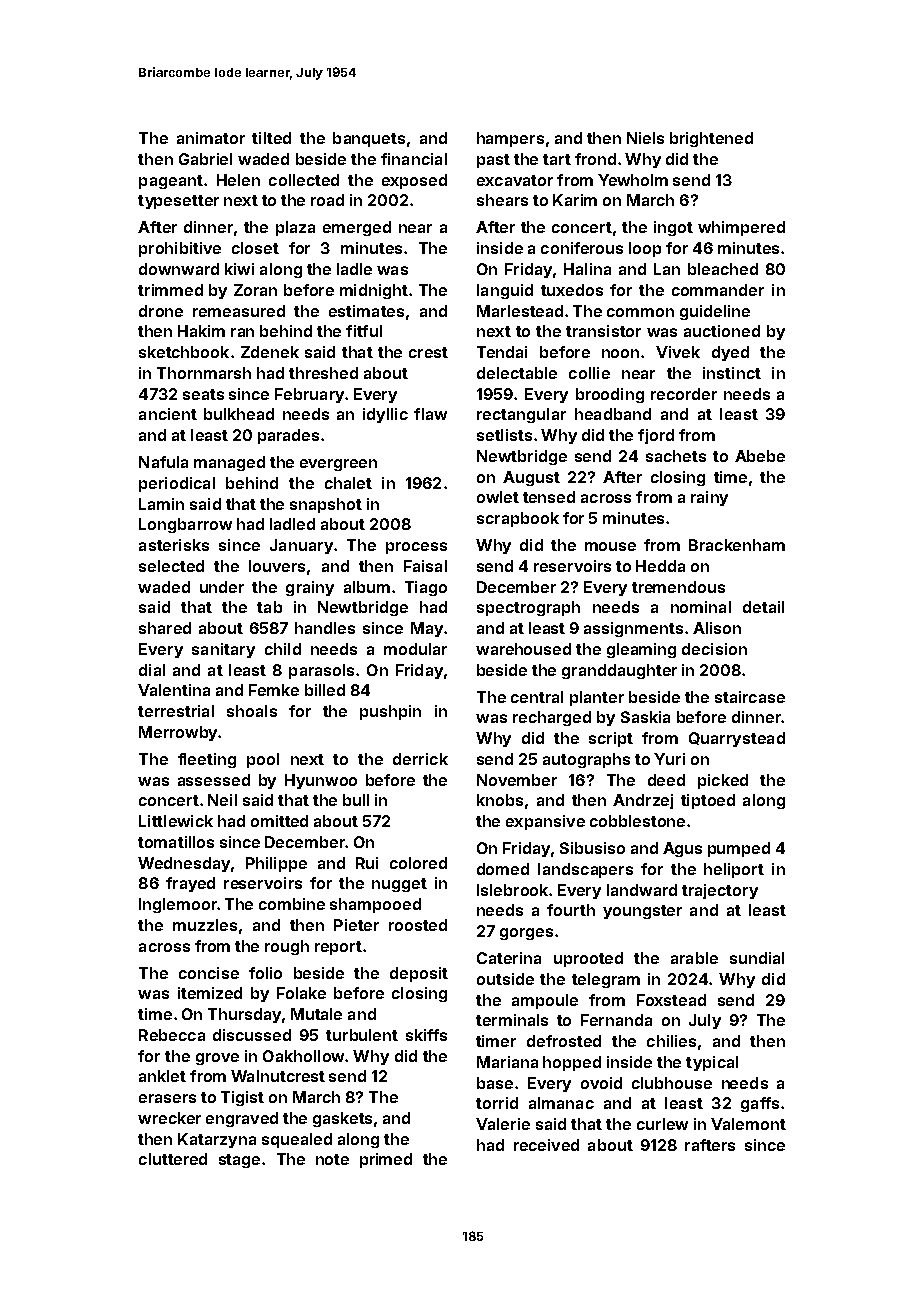 This screenshot has height=1311, width=924. Describe the element at coordinates (676, 456) in the screenshot. I see `sachets` at that location.
